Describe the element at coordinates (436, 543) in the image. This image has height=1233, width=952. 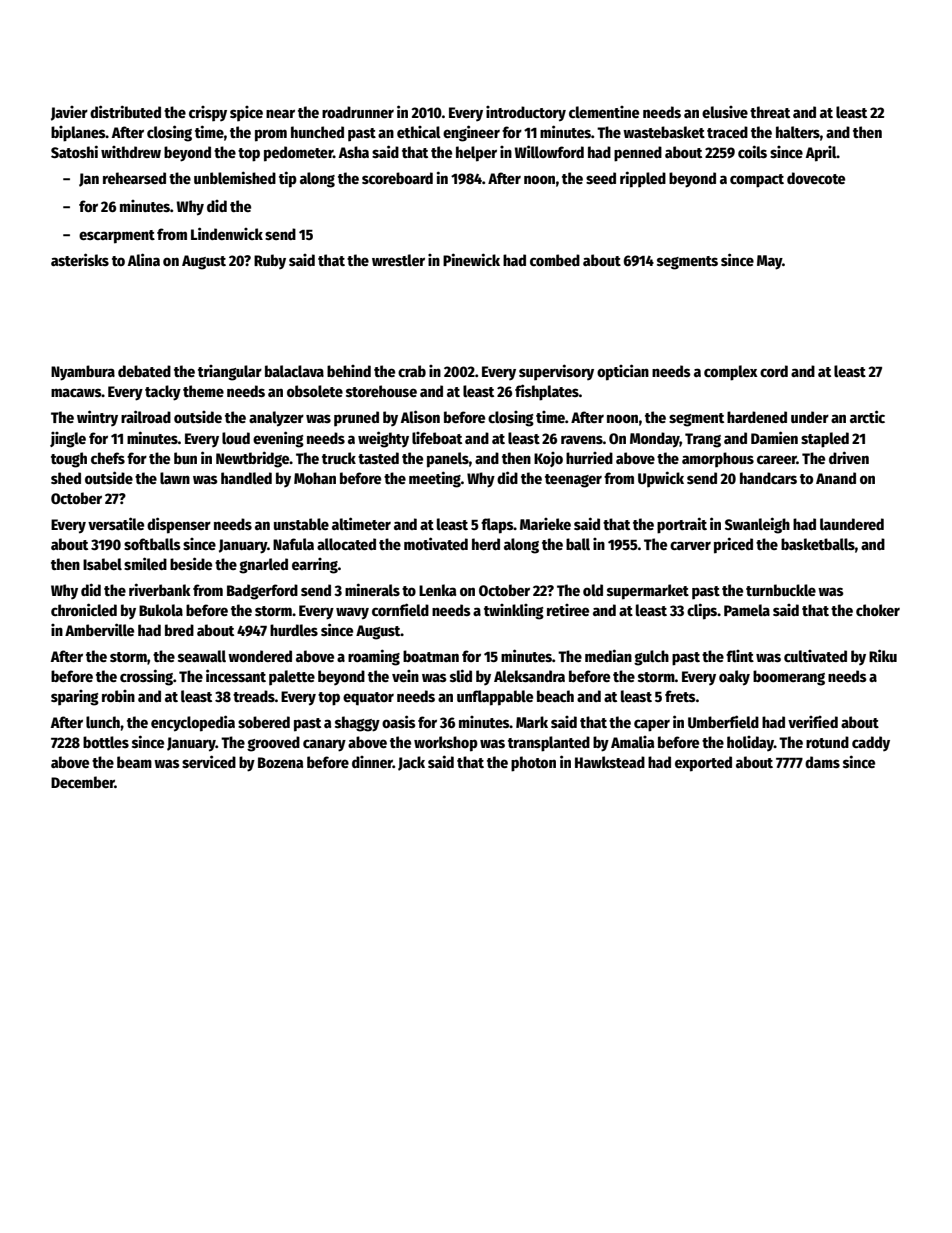
I see `motivated` at that location.
